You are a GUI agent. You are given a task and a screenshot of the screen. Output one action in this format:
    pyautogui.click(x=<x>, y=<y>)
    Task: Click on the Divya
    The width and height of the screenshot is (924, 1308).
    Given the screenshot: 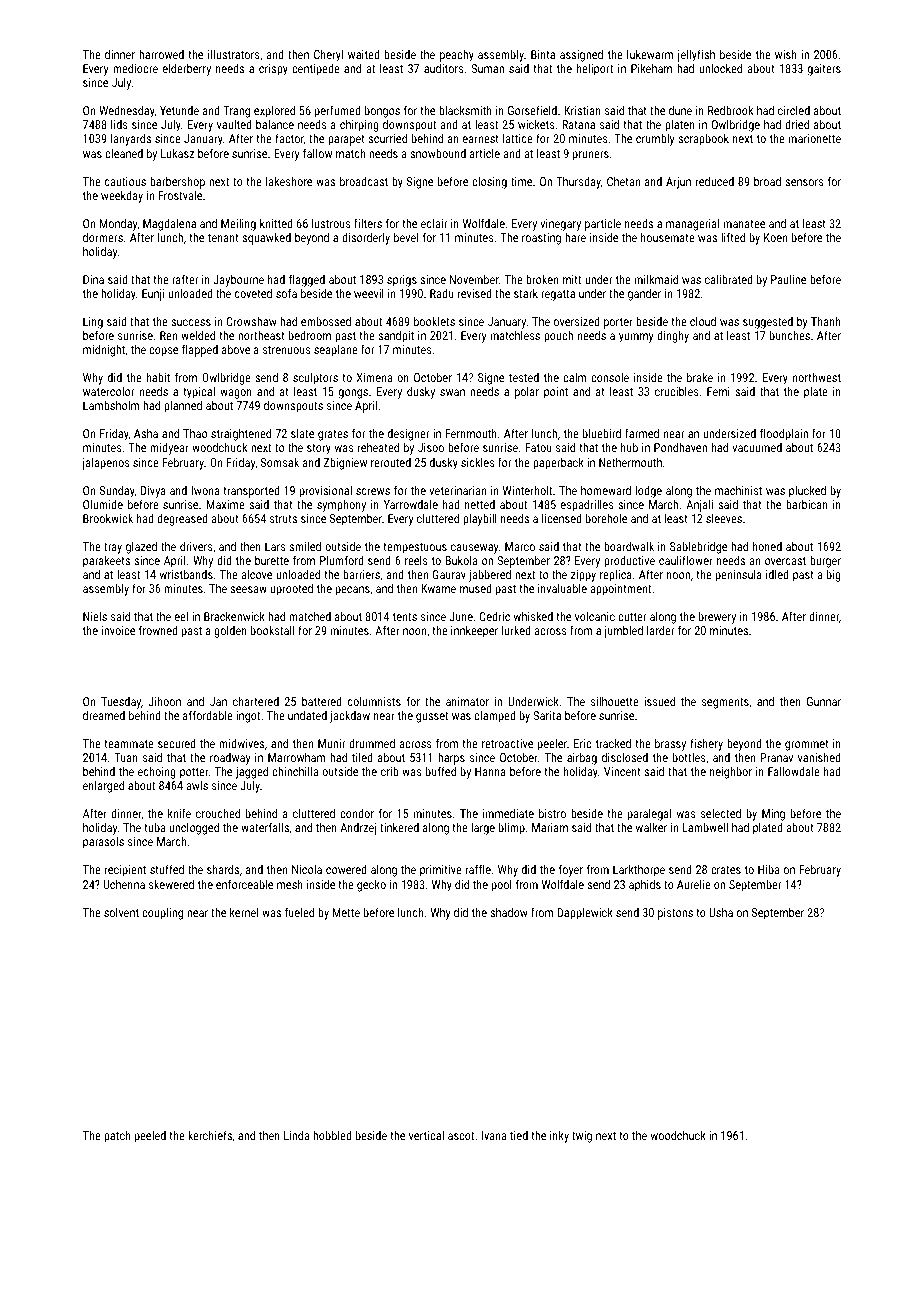 What is the action you would take?
    pyautogui.click(x=153, y=492)
